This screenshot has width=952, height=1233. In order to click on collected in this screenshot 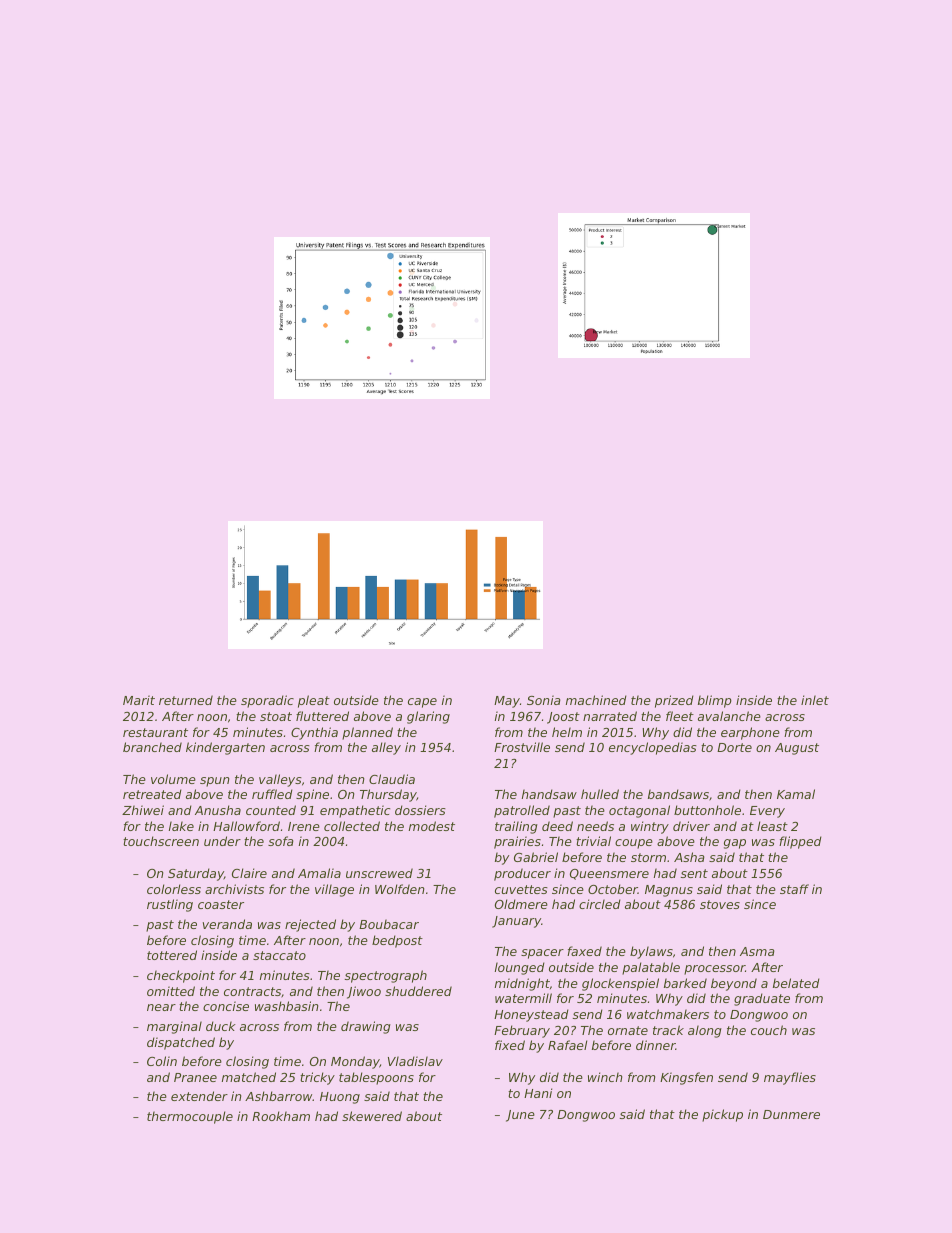, I will do `click(352, 826)`.
